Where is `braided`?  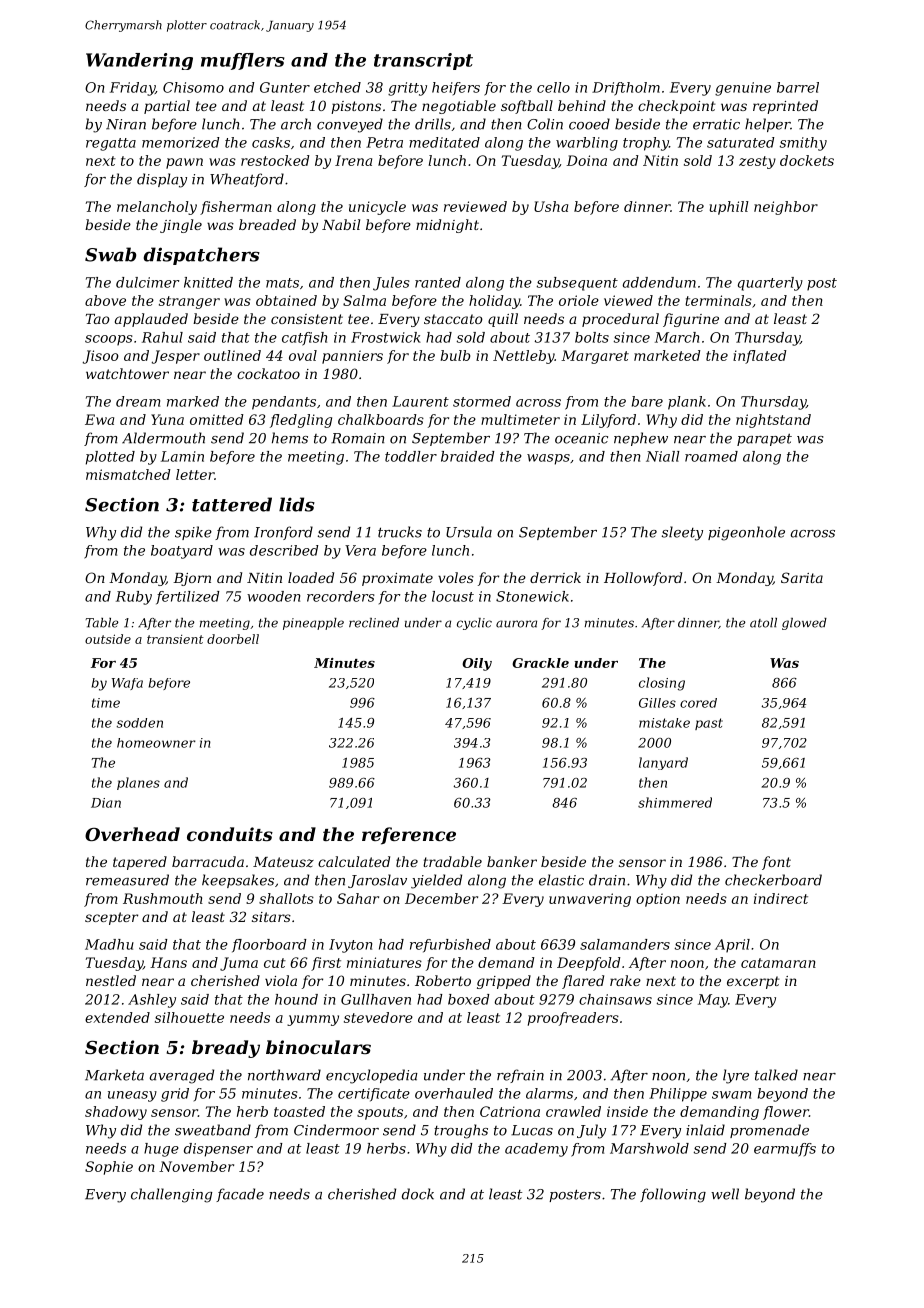 braided is located at coordinates (468, 456).
